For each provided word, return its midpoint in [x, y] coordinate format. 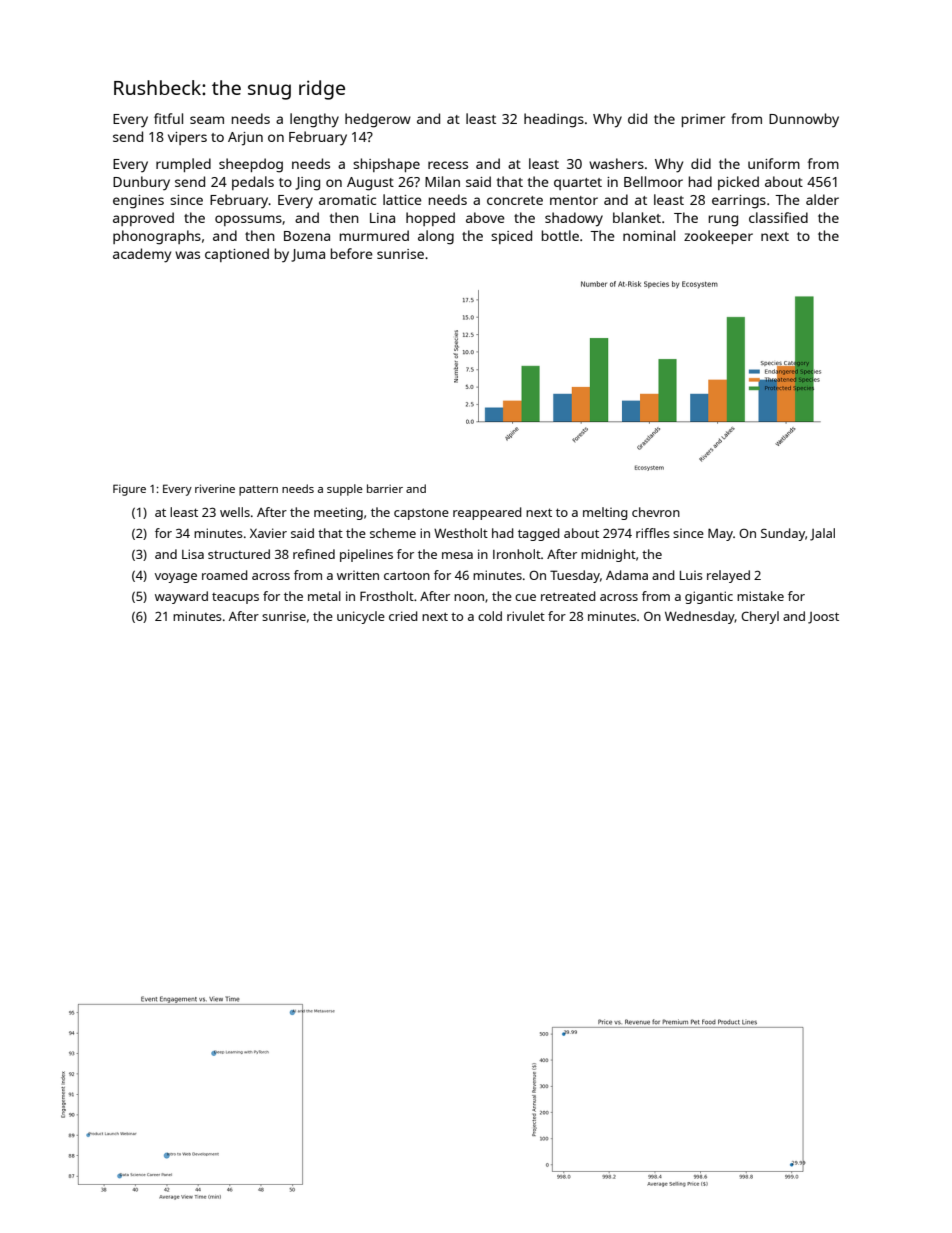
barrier [385, 488]
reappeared [487, 513]
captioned [237, 255]
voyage [176, 578]
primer [703, 120]
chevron [656, 512]
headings [554, 120]
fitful [168, 118]
